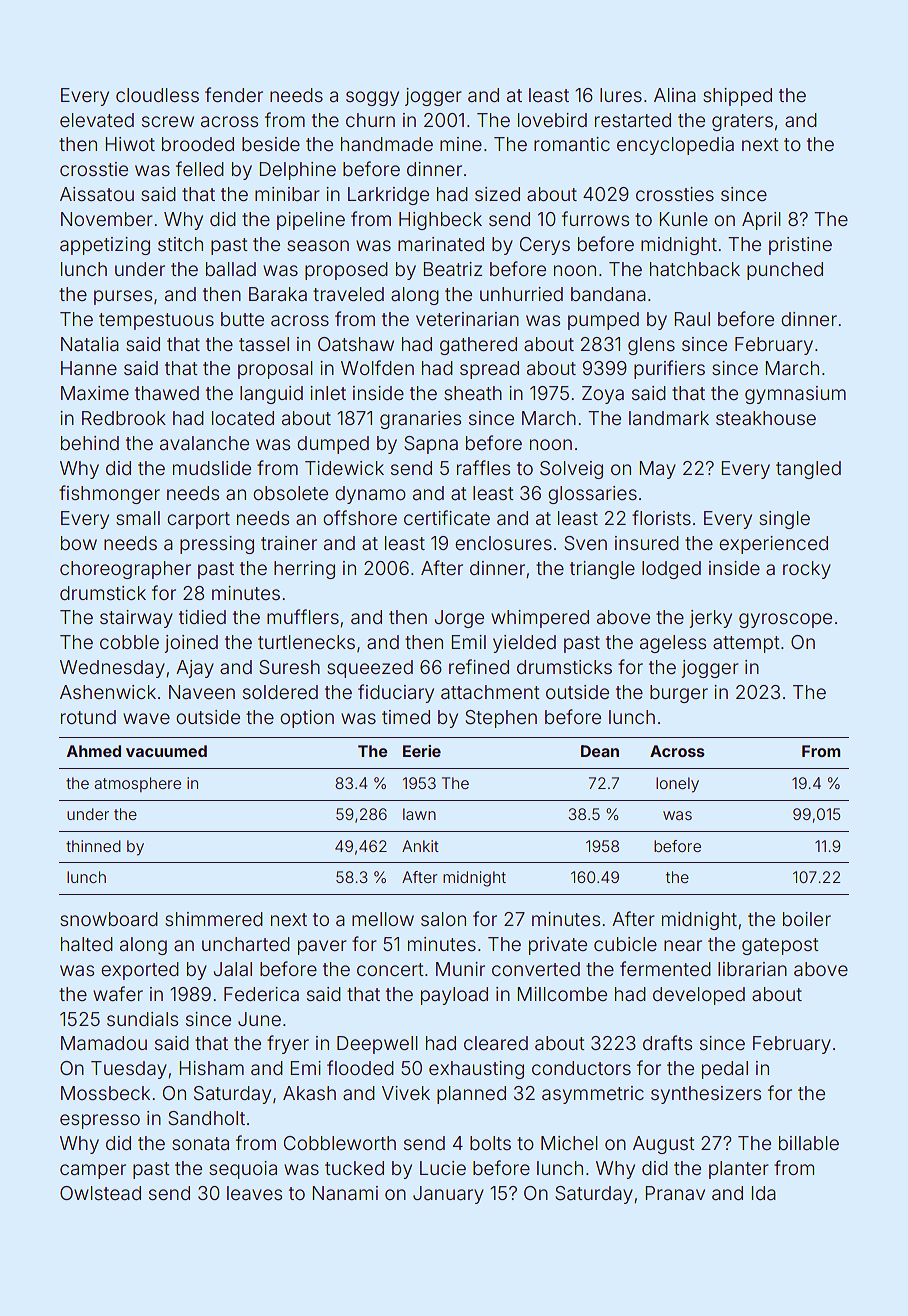 Image resolution: width=908 pixels, height=1316 pixels. Describe the element at coordinates (478, 346) in the screenshot. I see `gathered` at that location.
